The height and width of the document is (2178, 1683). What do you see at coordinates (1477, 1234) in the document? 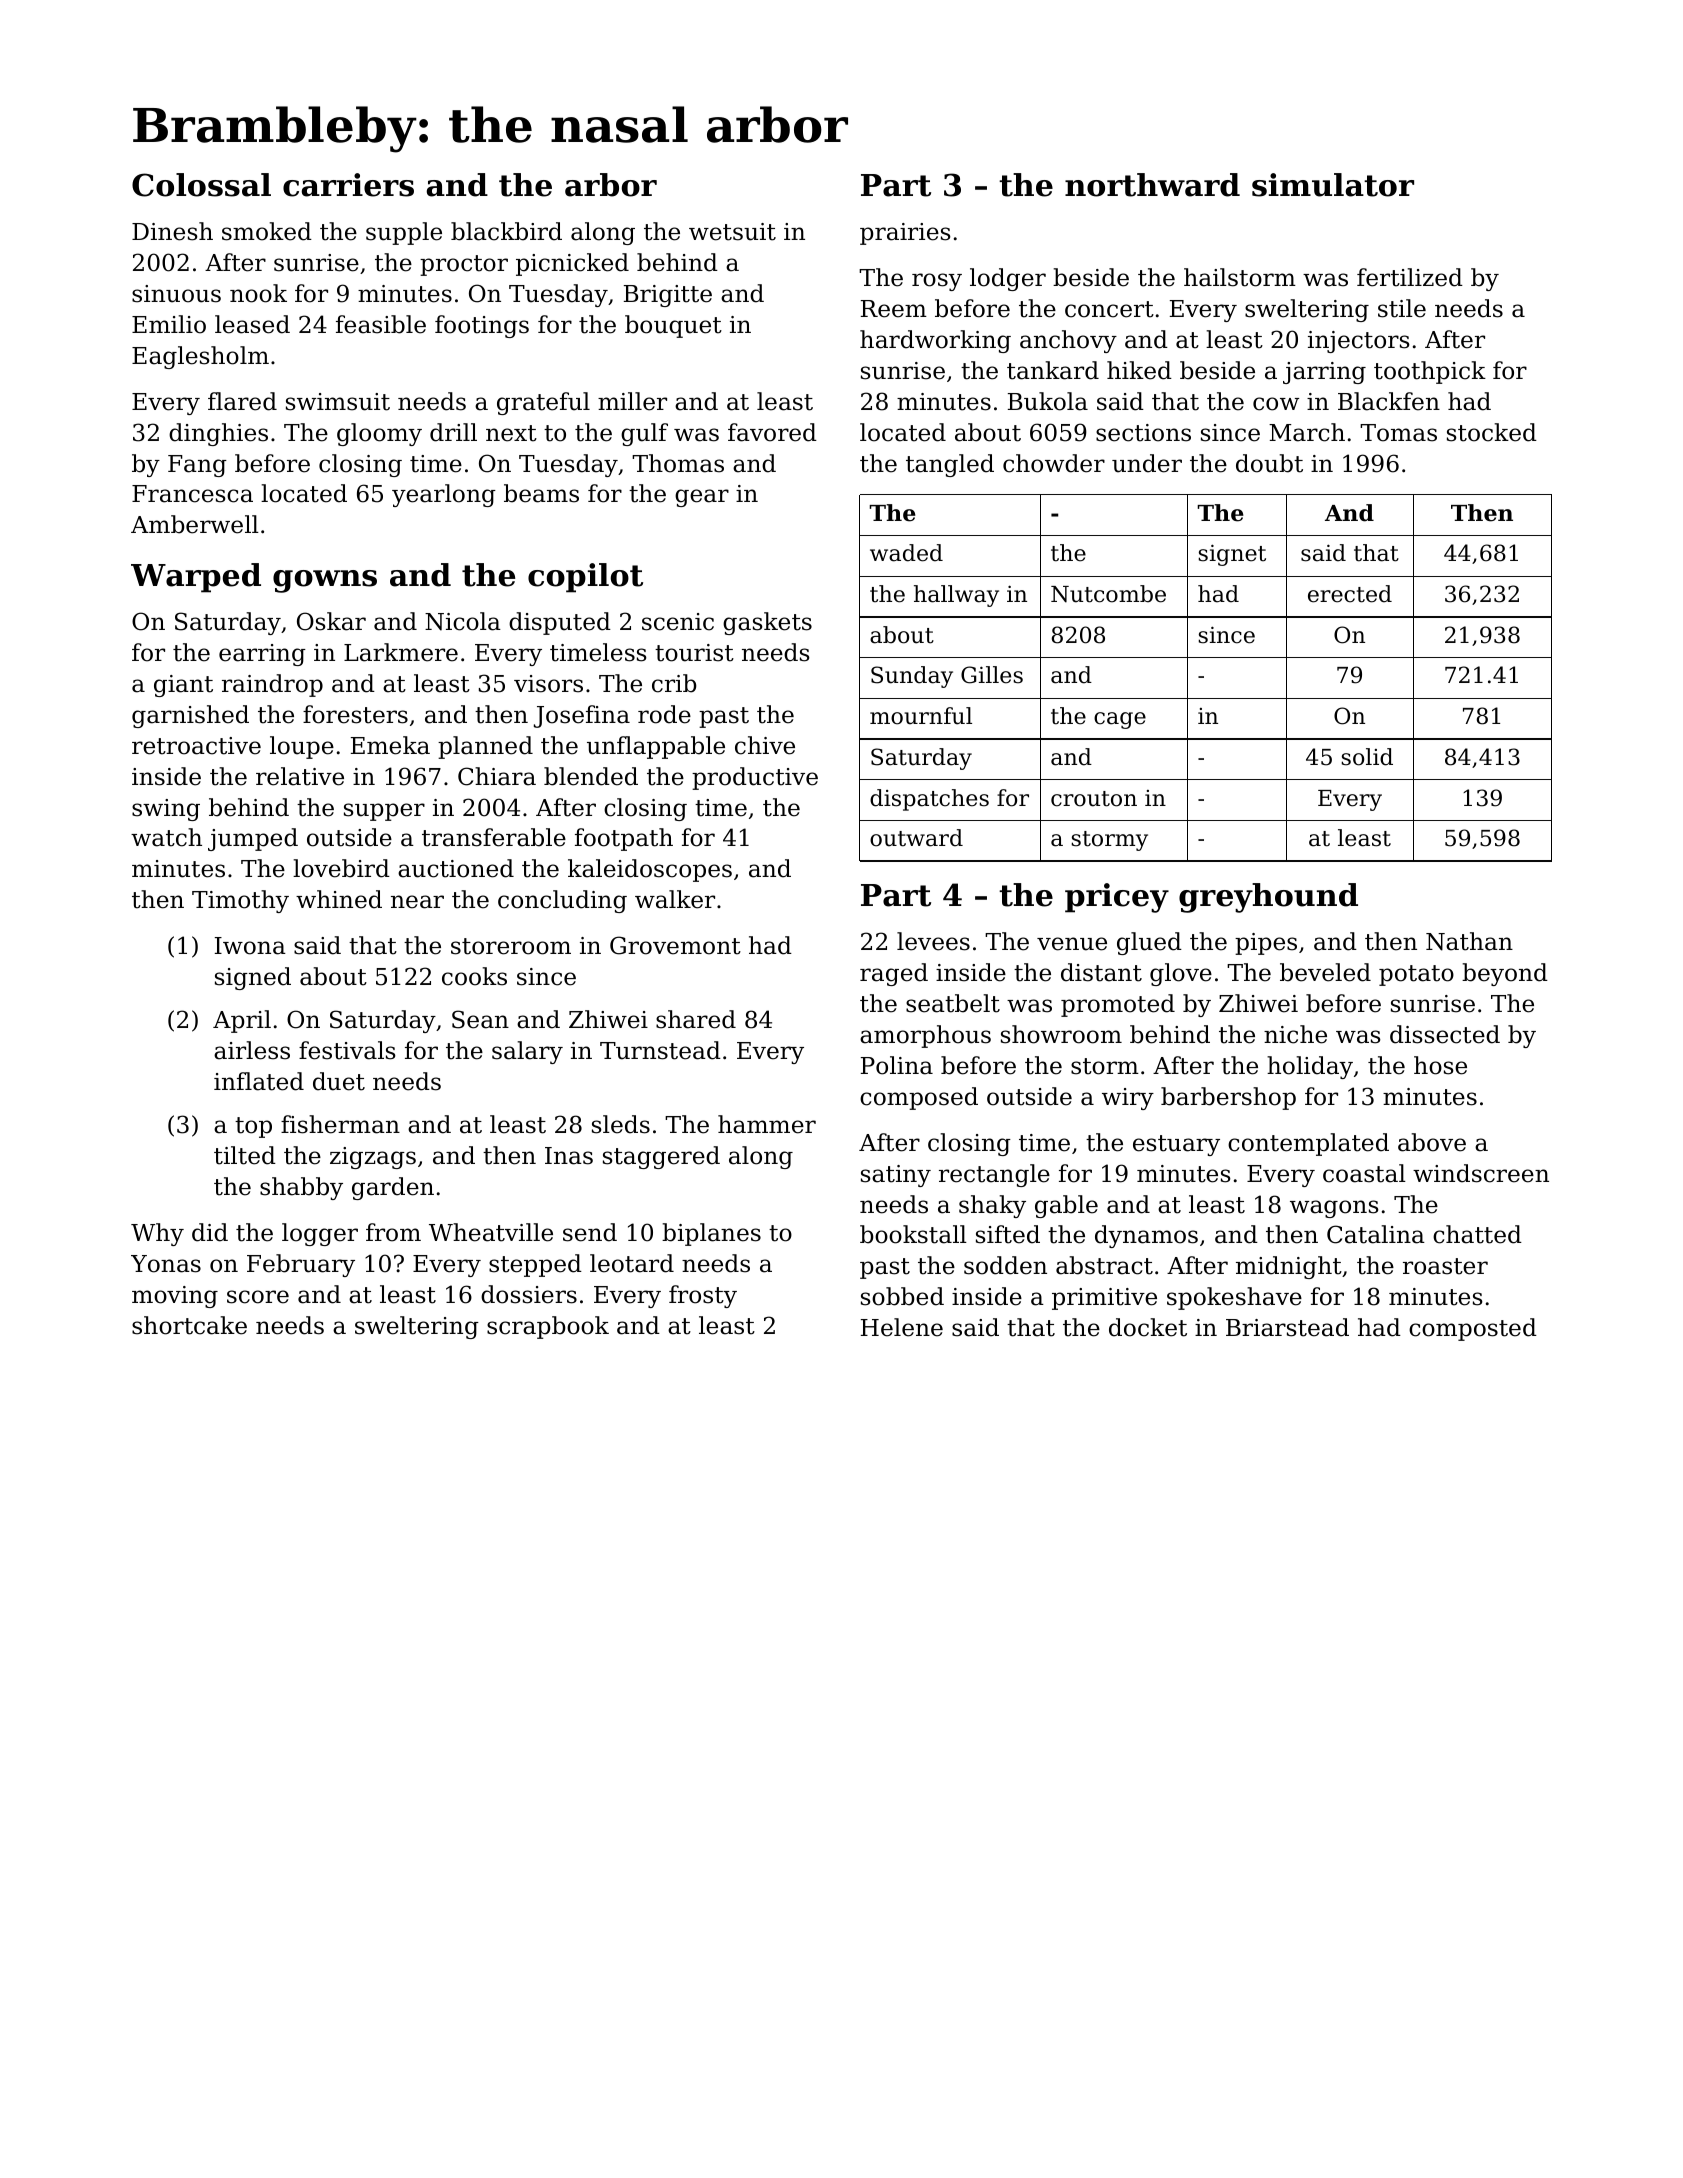
I see `chatted` at bounding box center [1477, 1234].
